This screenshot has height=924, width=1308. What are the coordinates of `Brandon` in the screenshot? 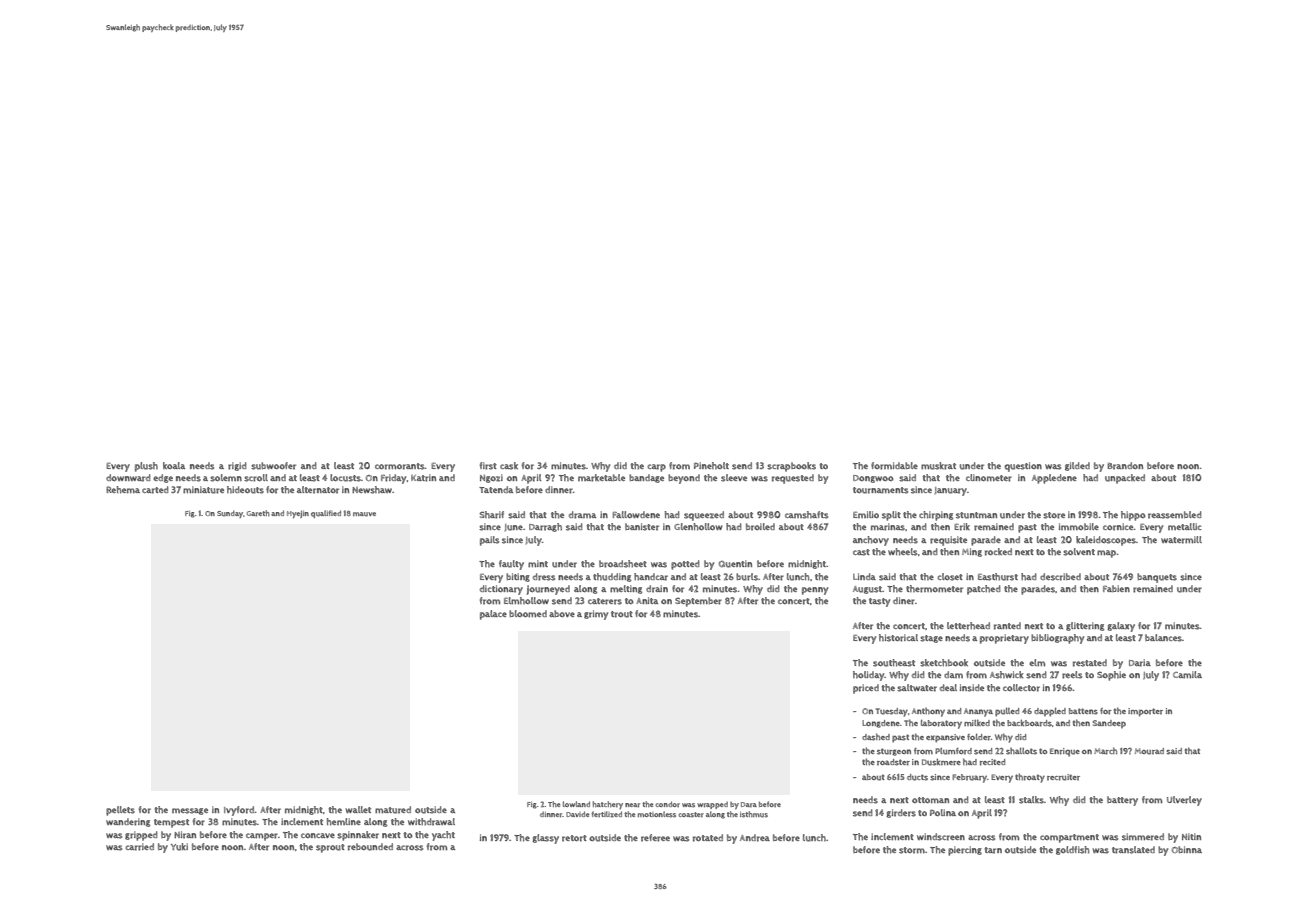 It's located at (1125, 466).
